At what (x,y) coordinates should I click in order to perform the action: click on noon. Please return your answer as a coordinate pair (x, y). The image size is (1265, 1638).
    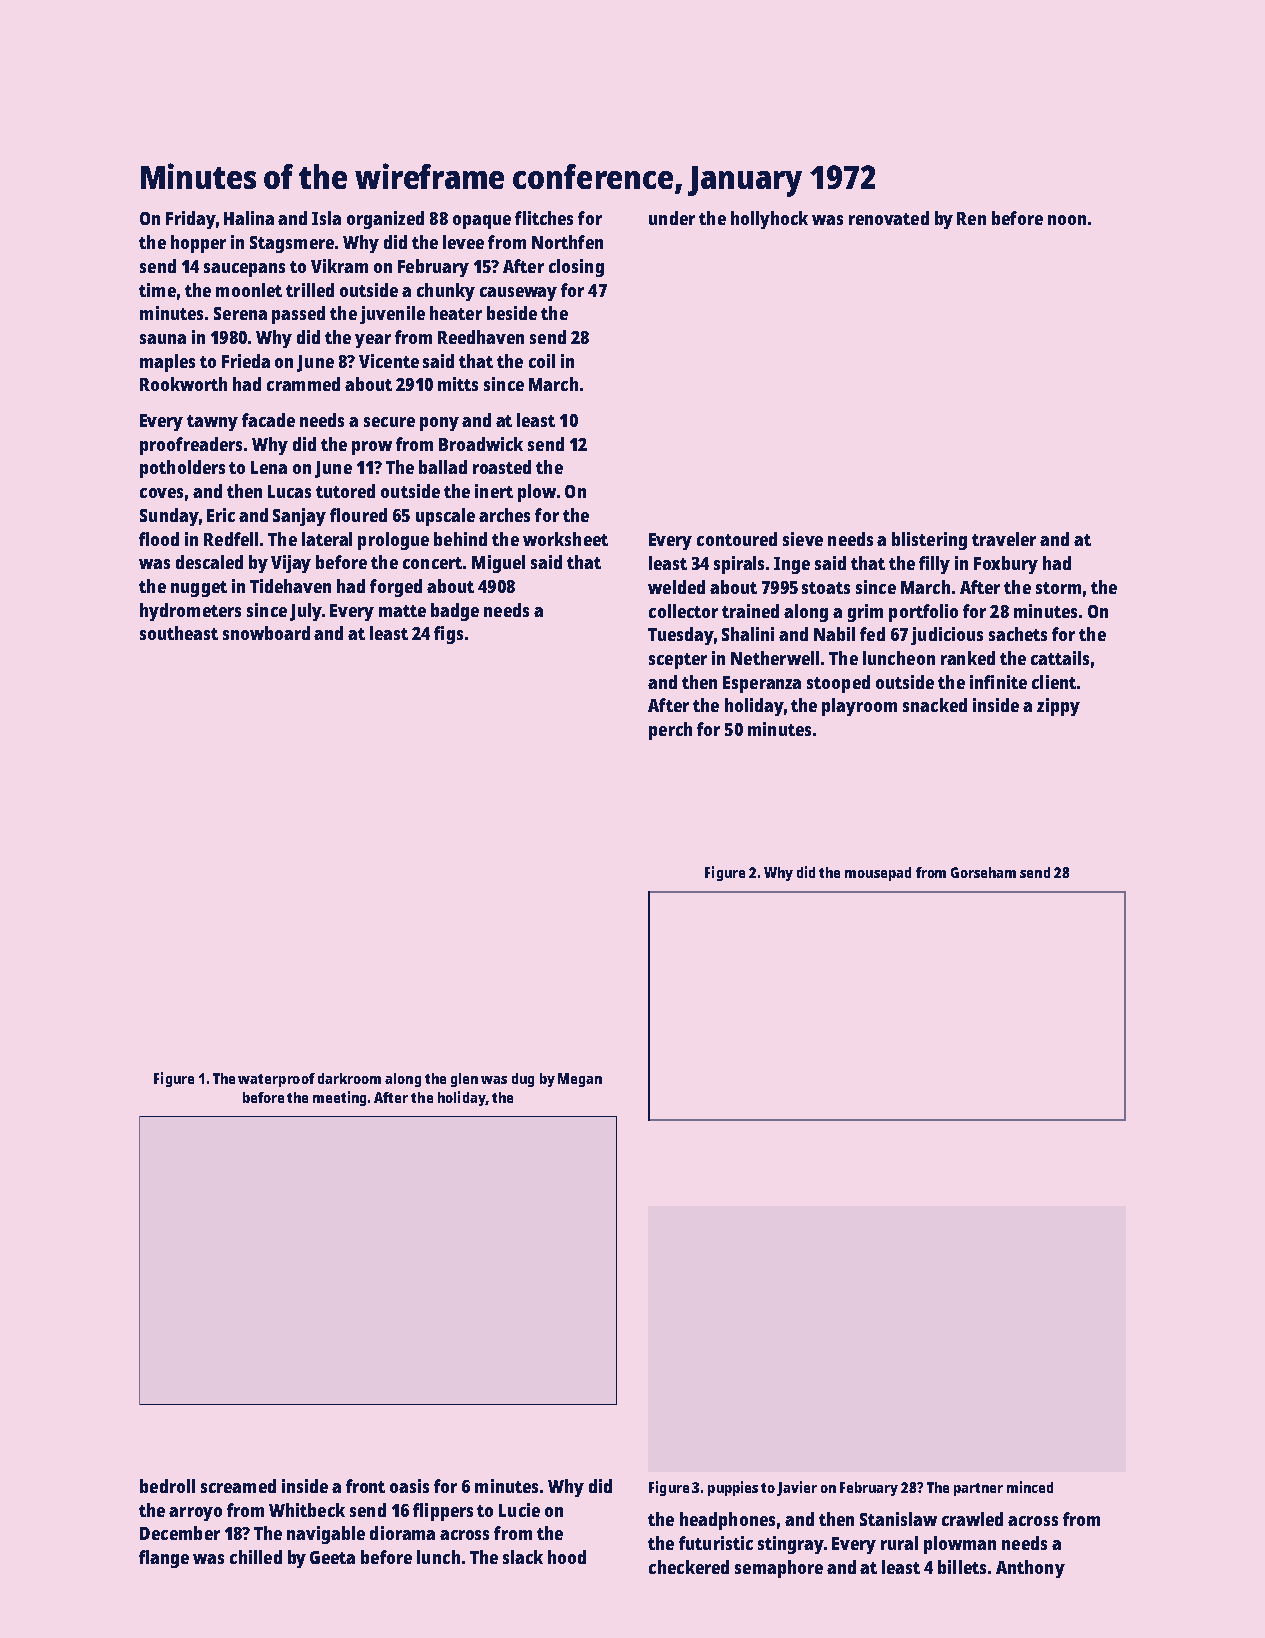
    Looking at the image, I should click on (1067, 220).
